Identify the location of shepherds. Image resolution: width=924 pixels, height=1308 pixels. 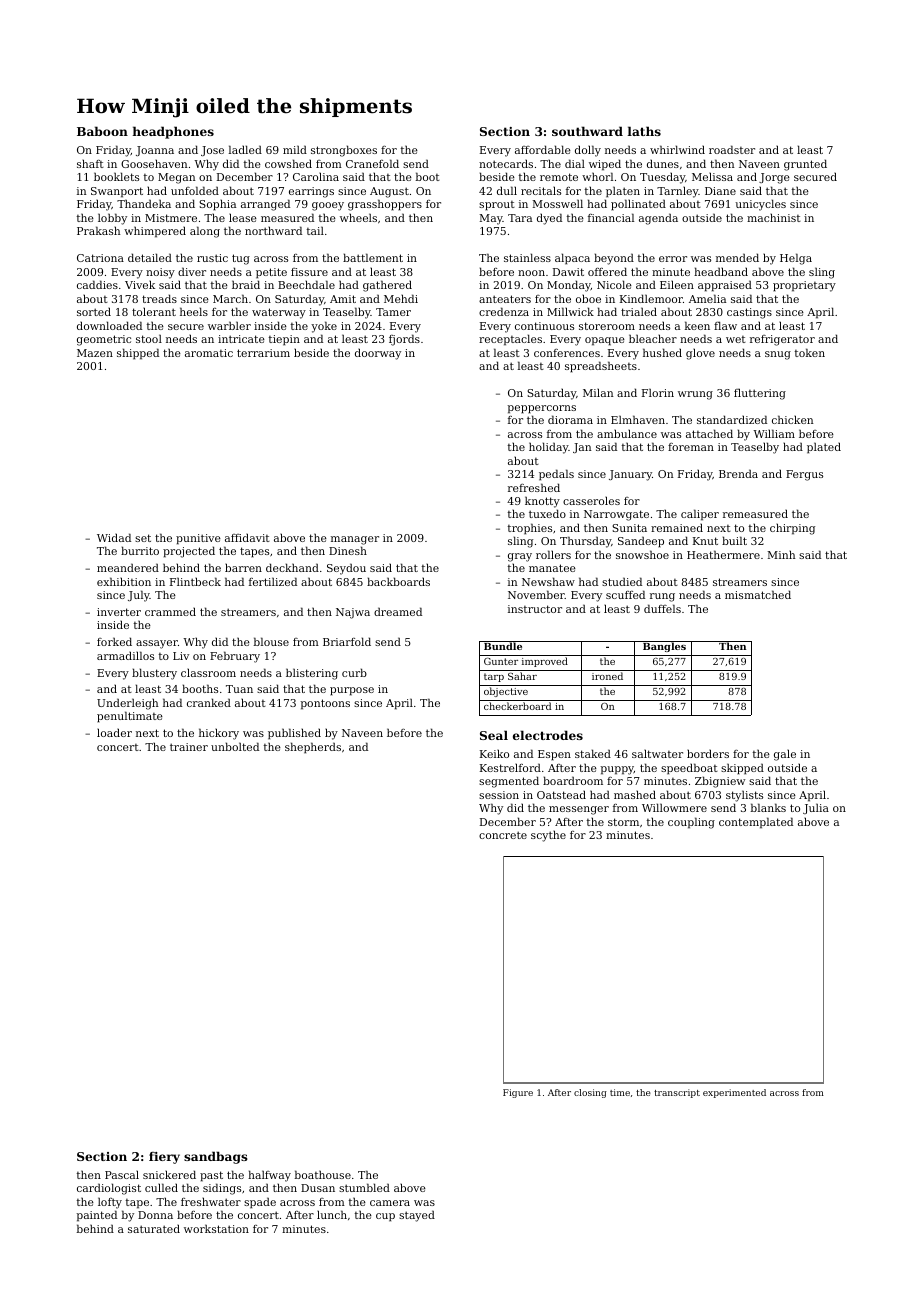
(313, 748).
